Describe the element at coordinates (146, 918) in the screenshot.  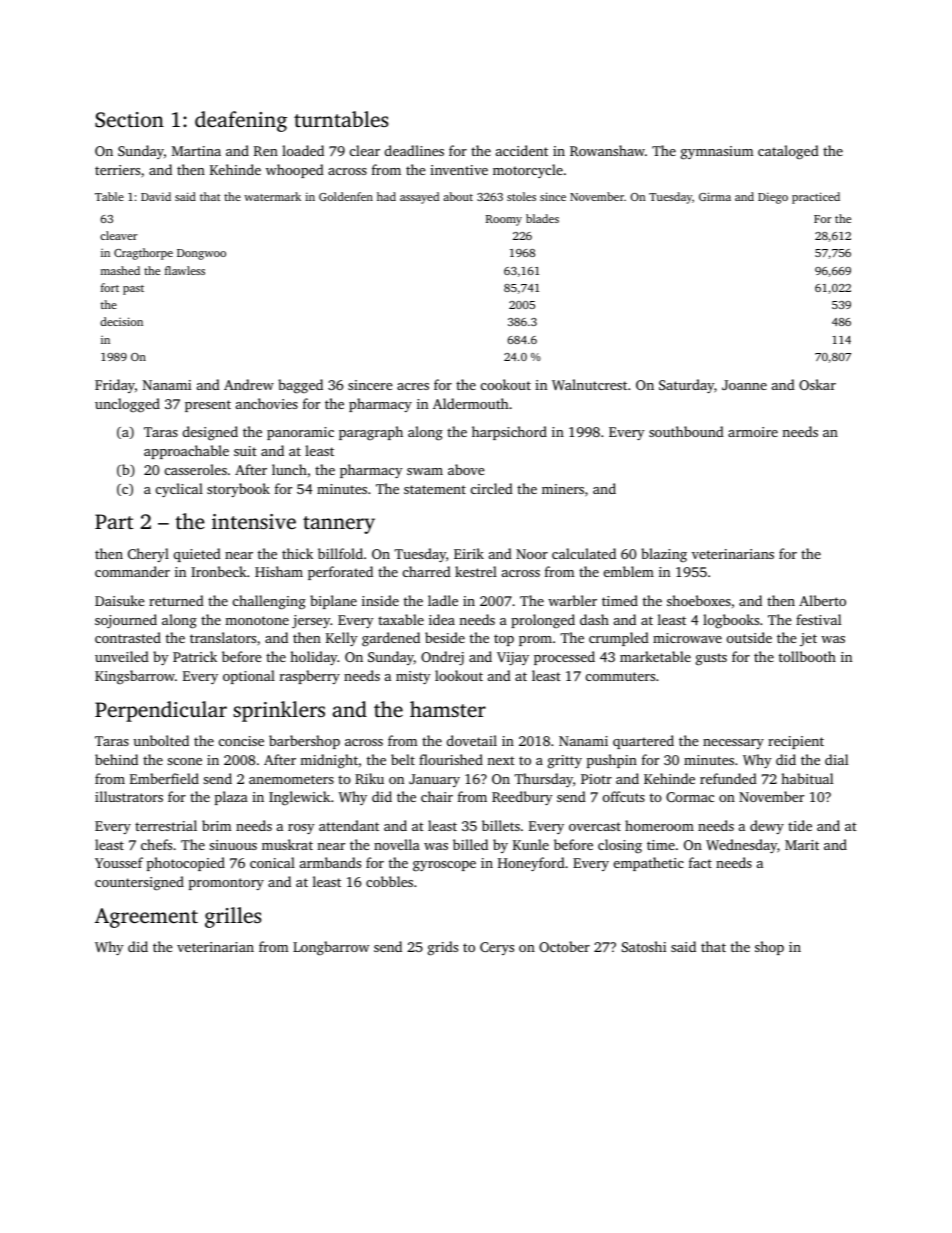
I see `Agreement` at that location.
